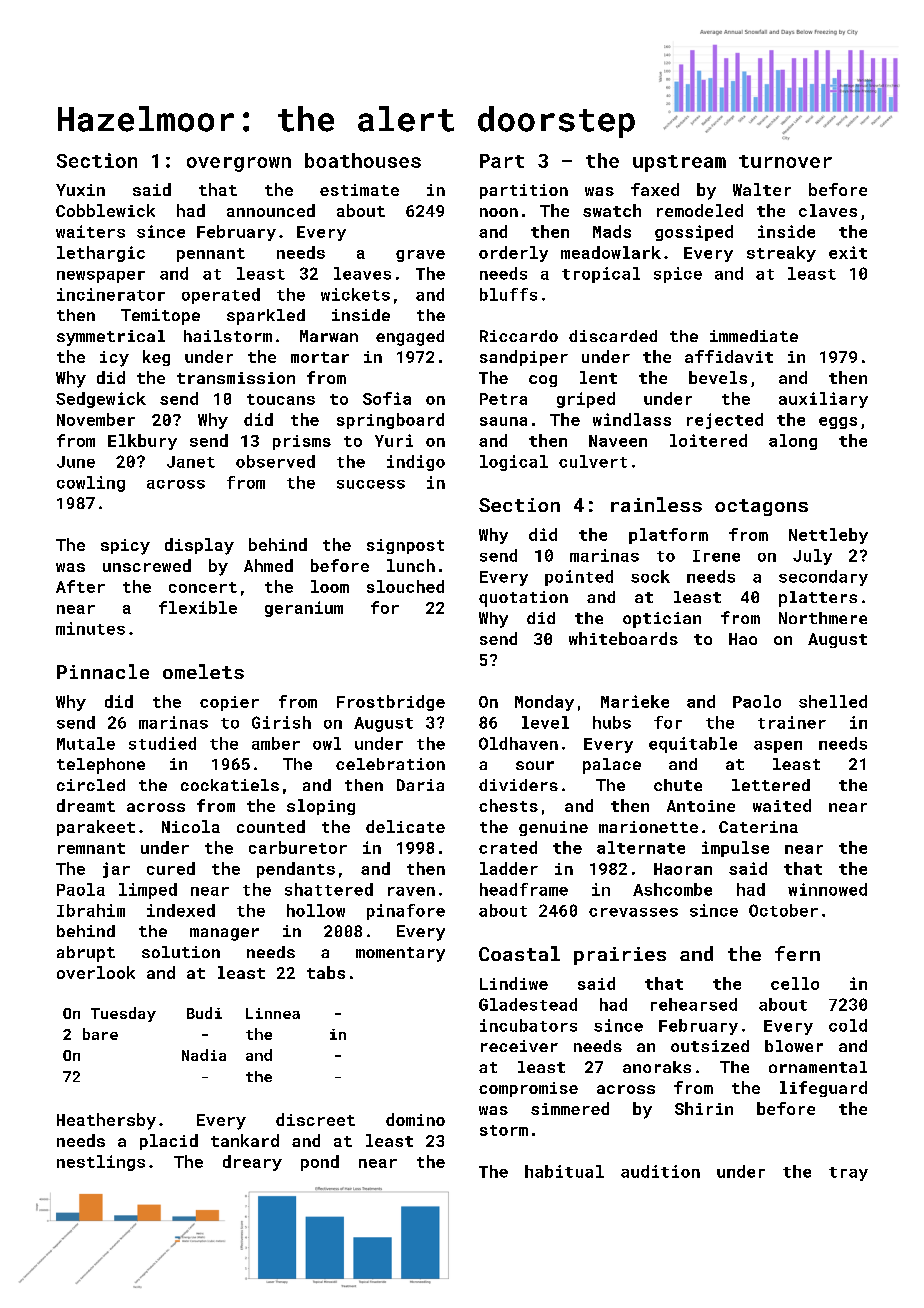 The height and width of the screenshot is (1308, 924). What do you see at coordinates (679, 163) in the screenshot?
I see `upstream` at bounding box center [679, 163].
